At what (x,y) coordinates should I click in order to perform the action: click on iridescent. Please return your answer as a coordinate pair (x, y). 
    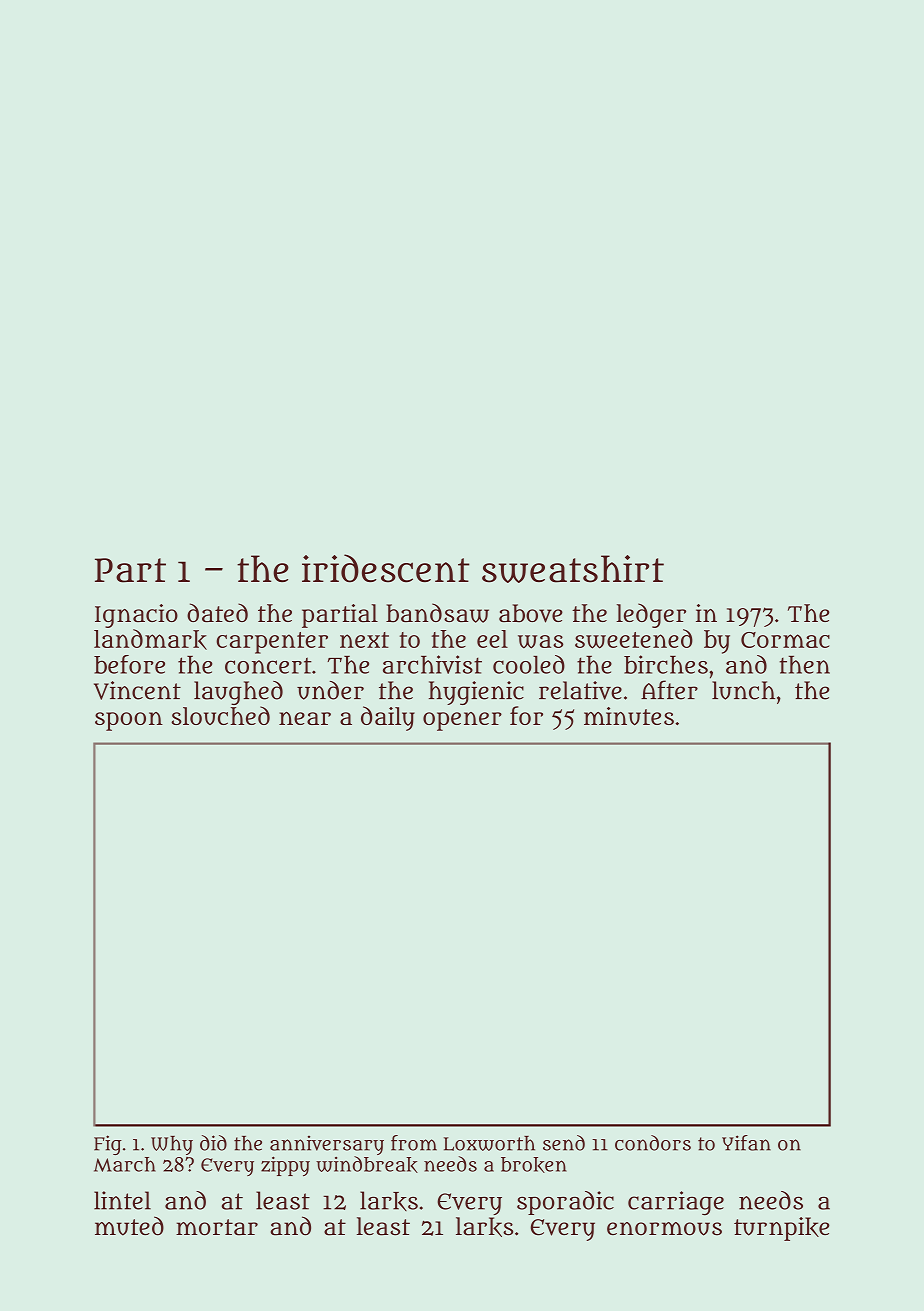
    Looking at the image, I should click on (386, 568).
